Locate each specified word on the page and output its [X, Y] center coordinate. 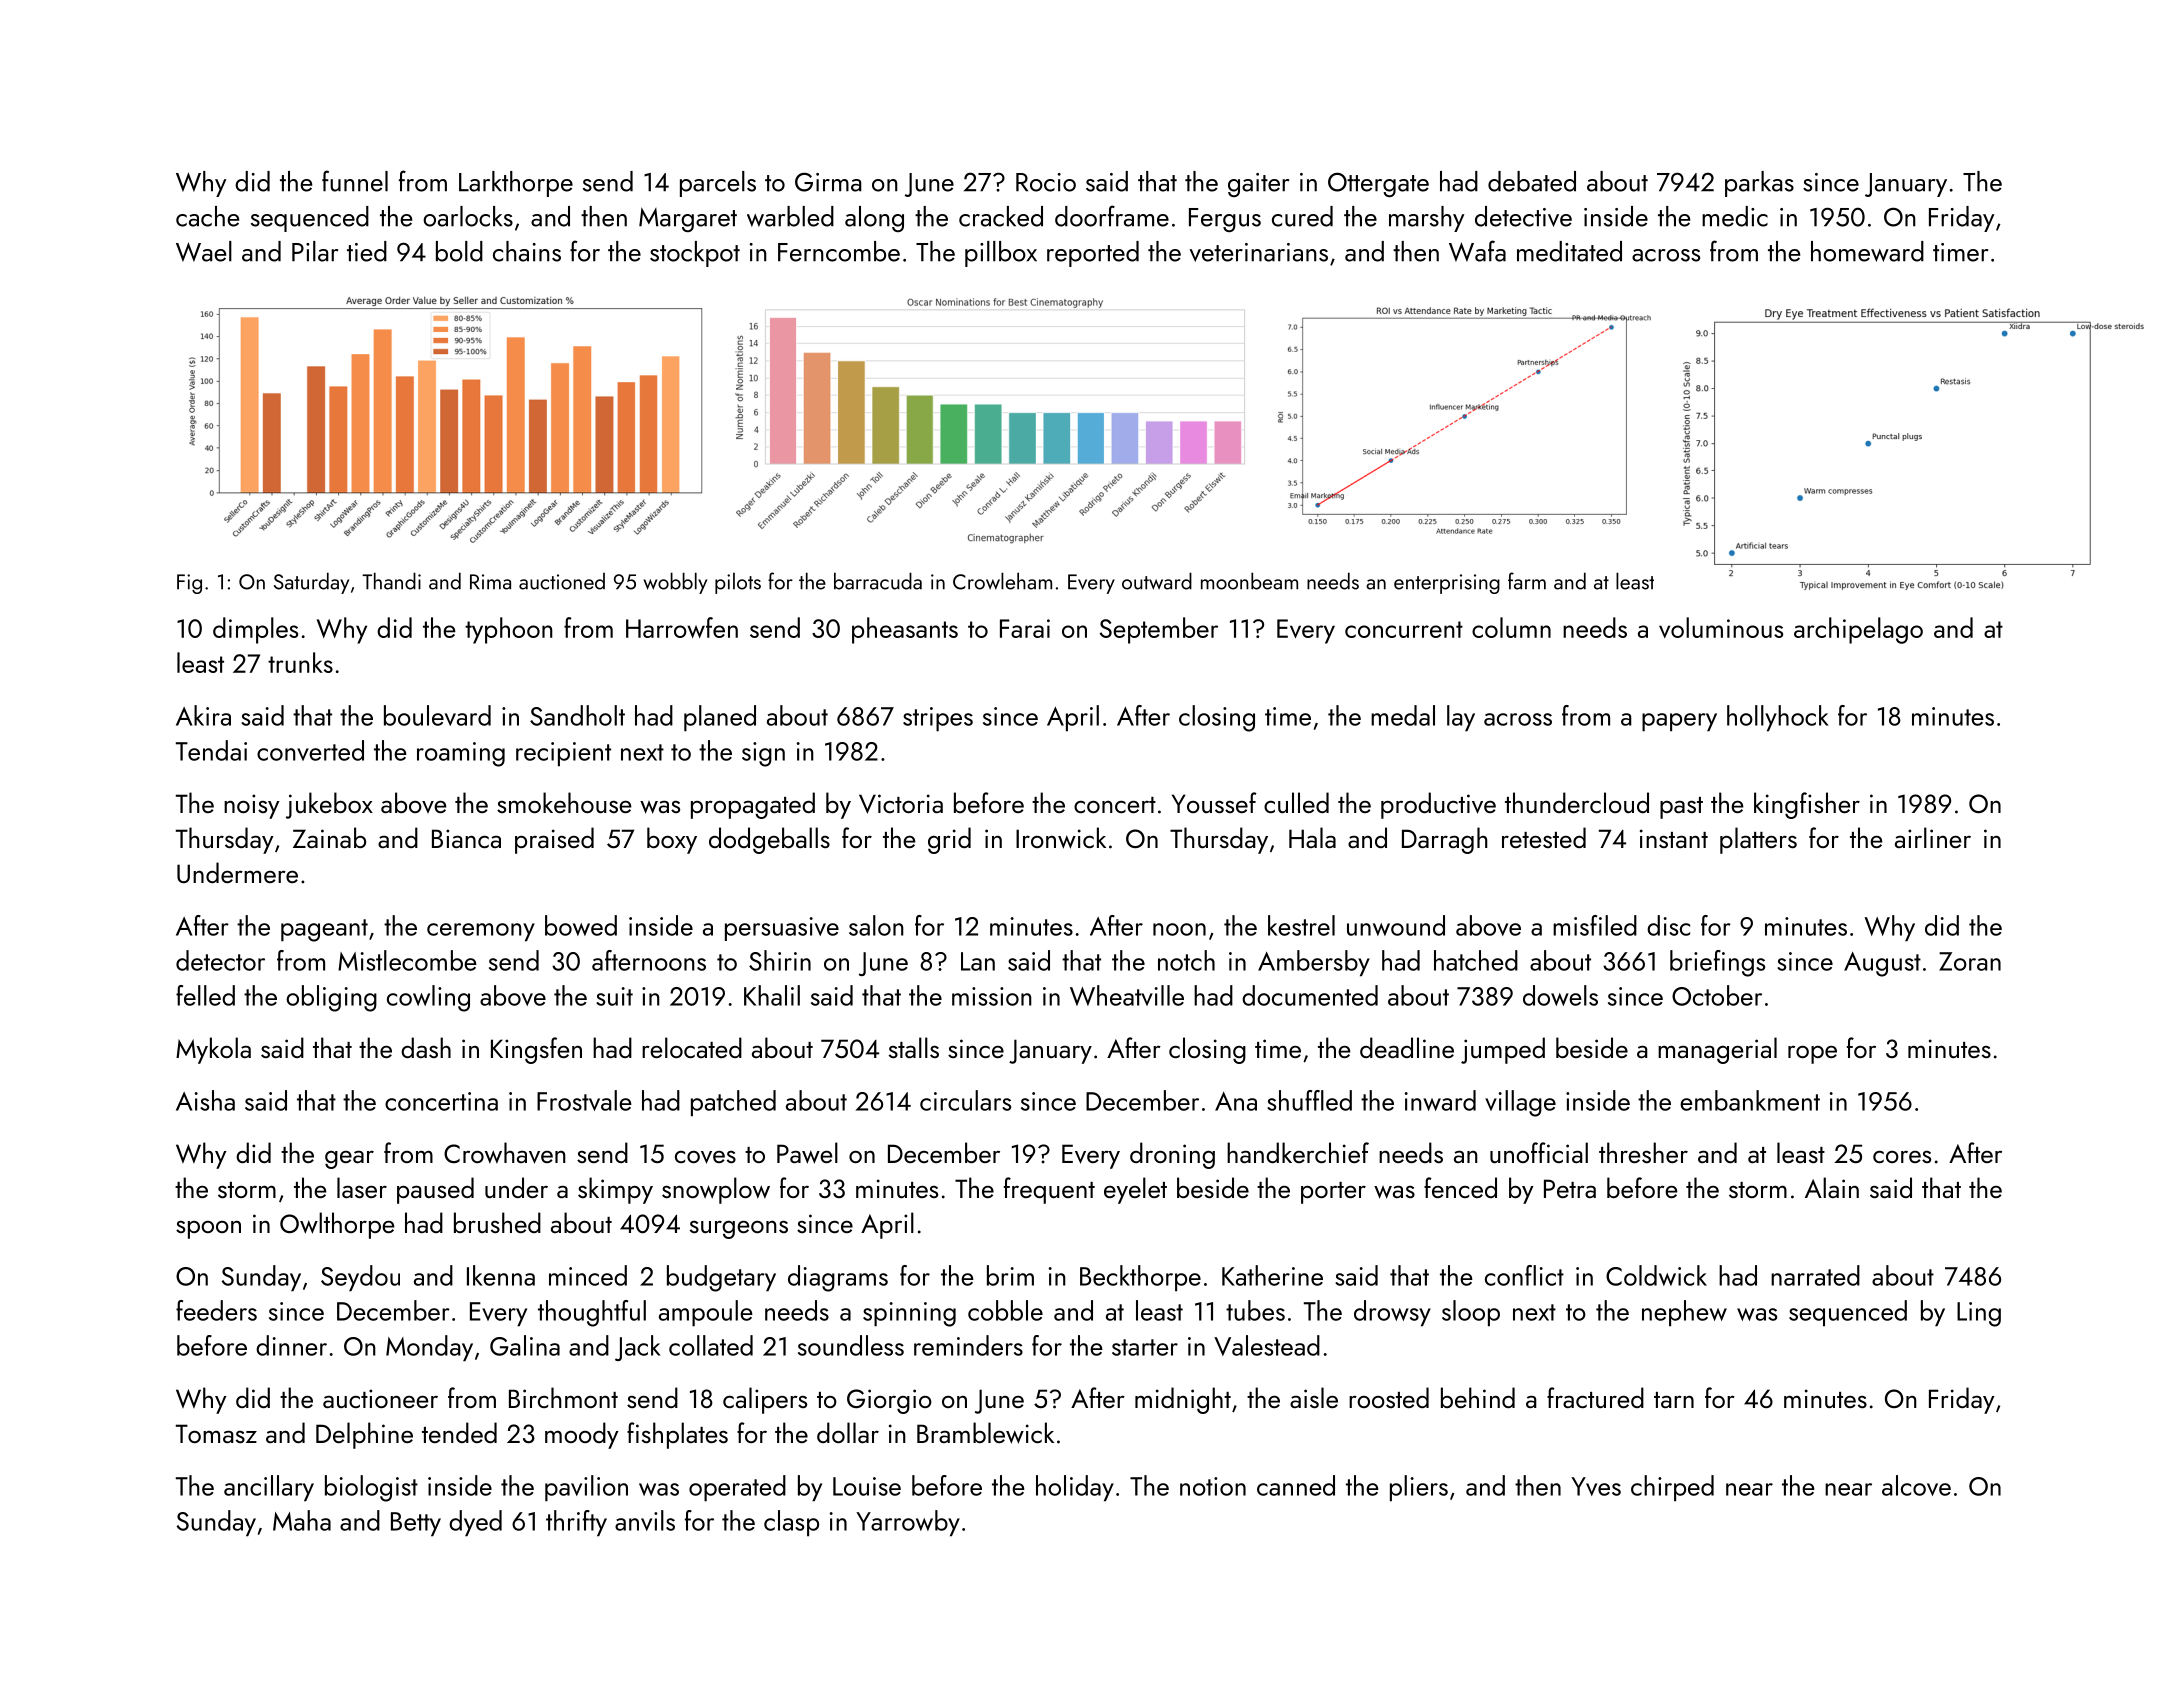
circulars [965, 1100]
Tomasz [216, 1433]
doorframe [1112, 216]
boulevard [437, 715]
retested [1544, 837]
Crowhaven [505, 1153]
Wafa [1477, 251]
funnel [355, 181]
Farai [1025, 628]
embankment [1750, 1100]
